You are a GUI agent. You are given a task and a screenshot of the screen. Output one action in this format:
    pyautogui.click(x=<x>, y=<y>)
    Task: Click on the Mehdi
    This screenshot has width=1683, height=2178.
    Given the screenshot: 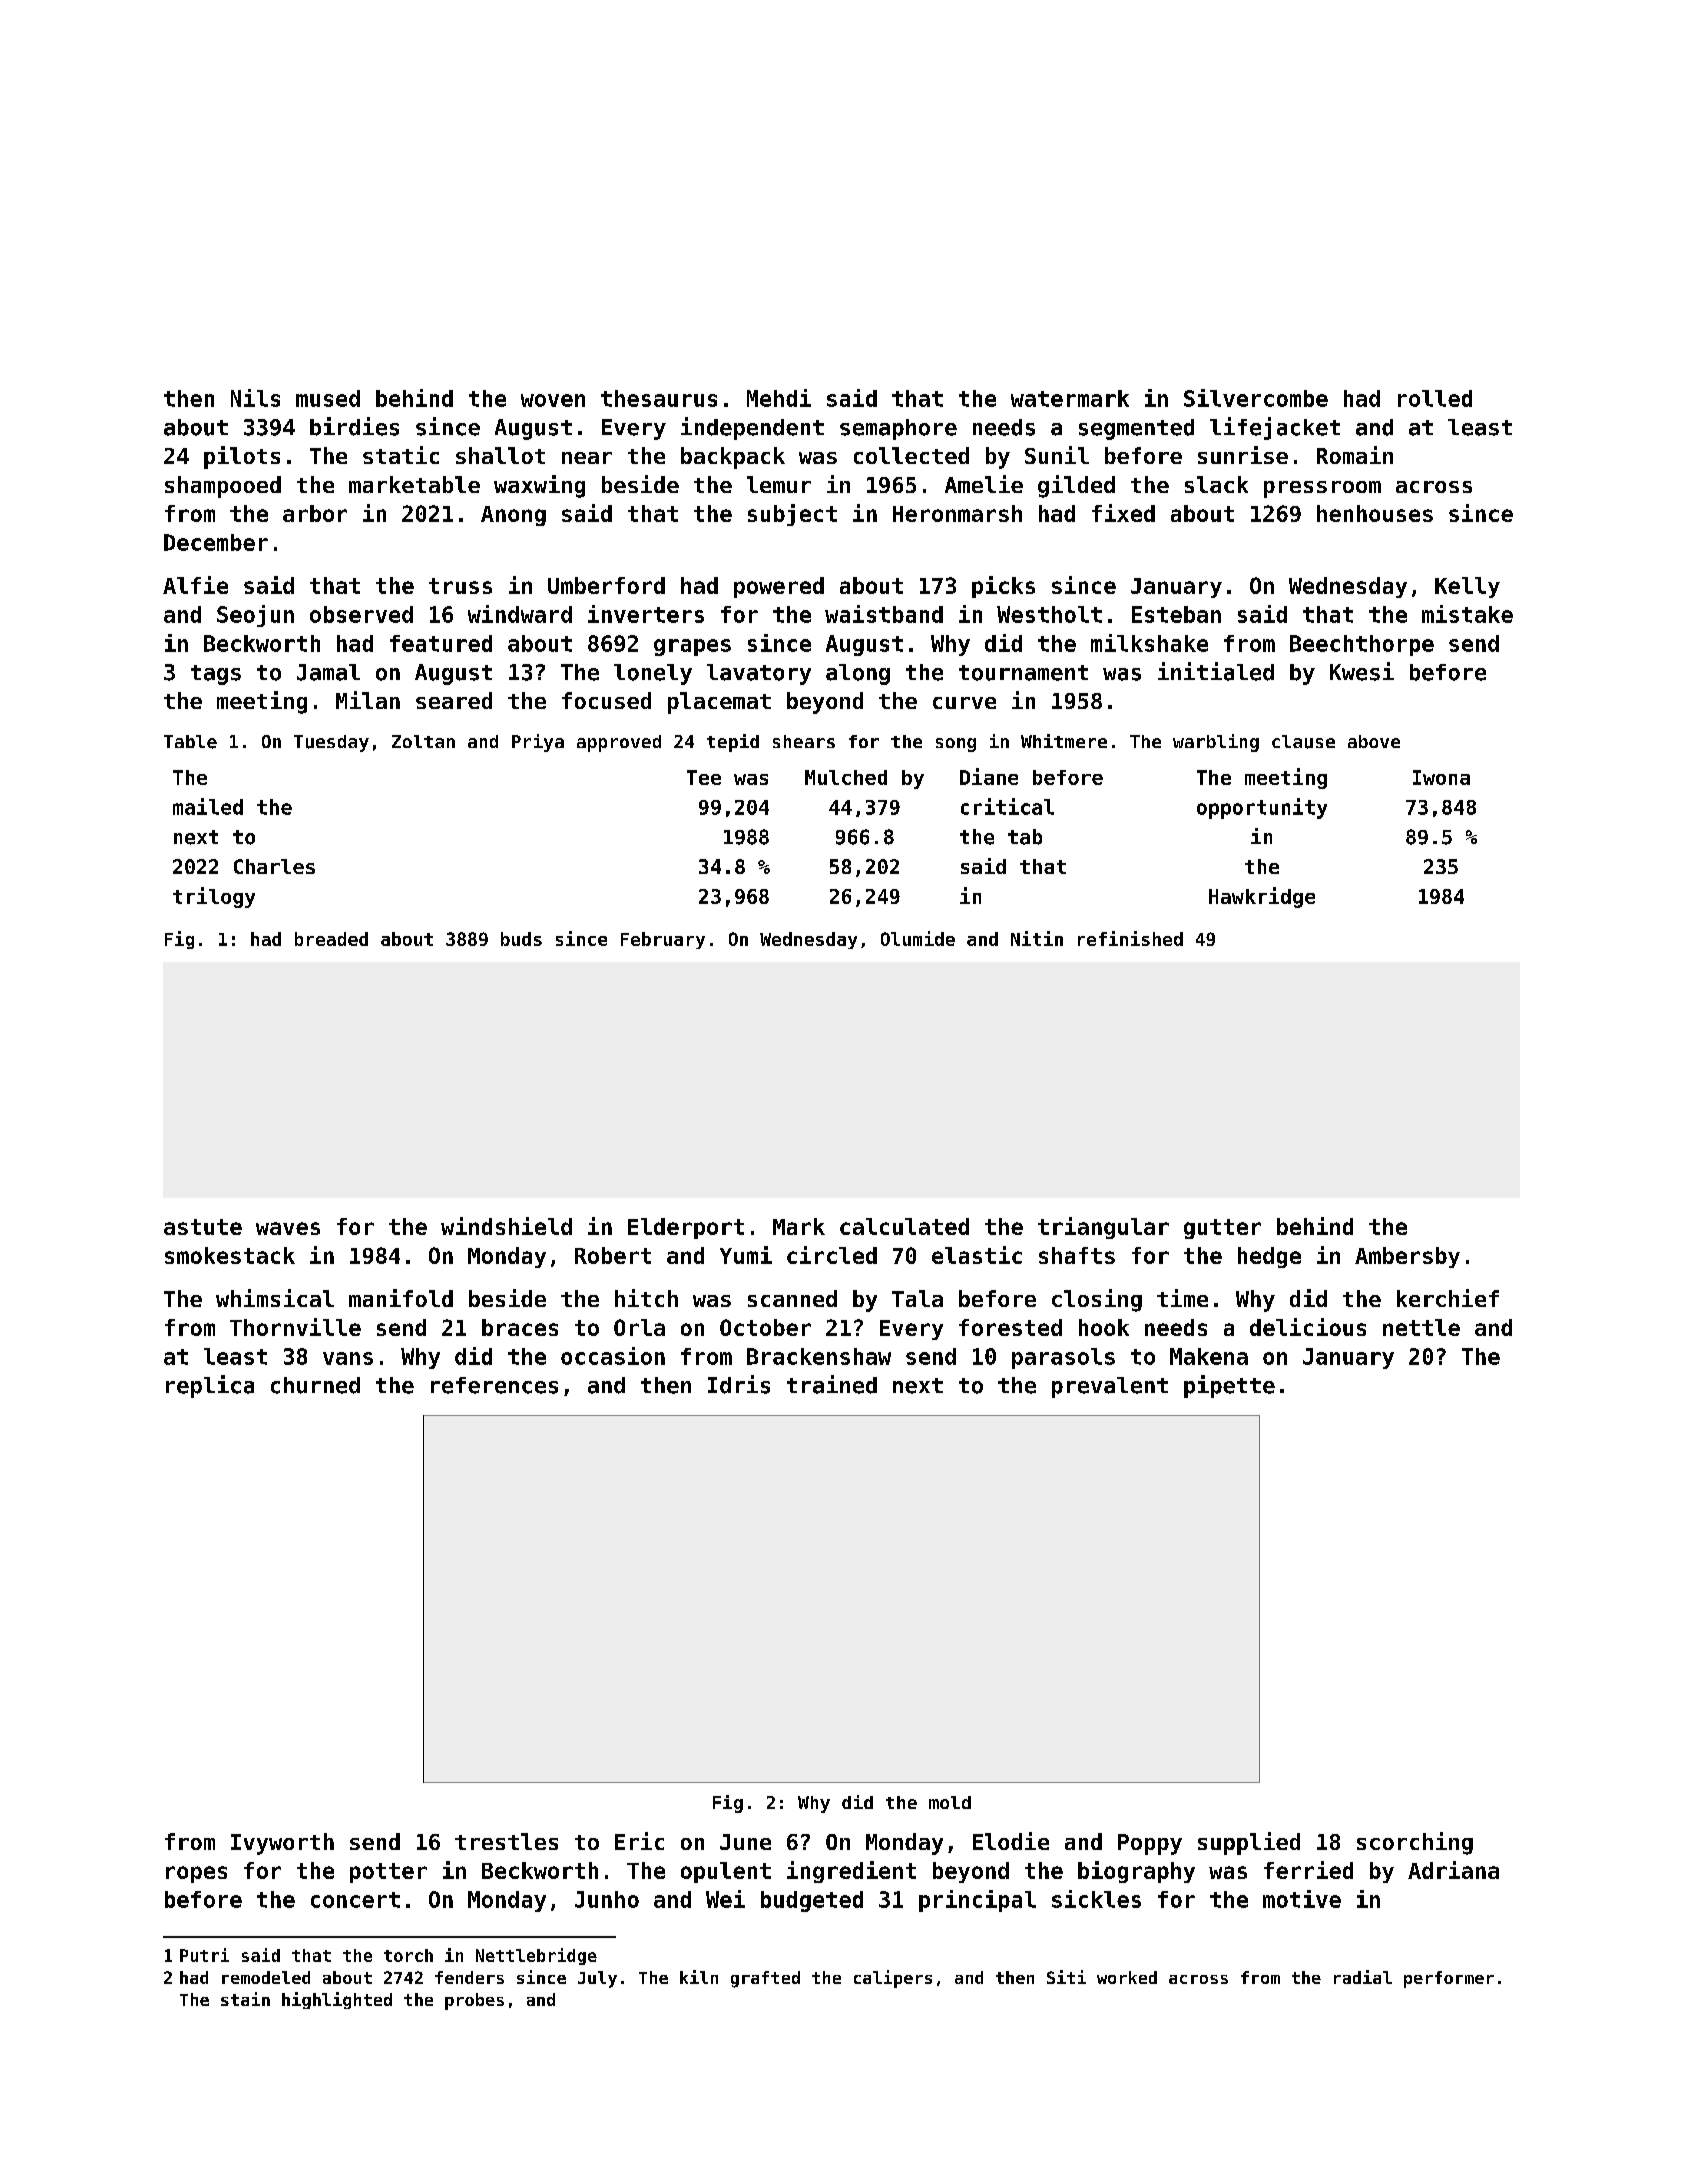 What is the action you would take?
    pyautogui.click(x=779, y=398)
